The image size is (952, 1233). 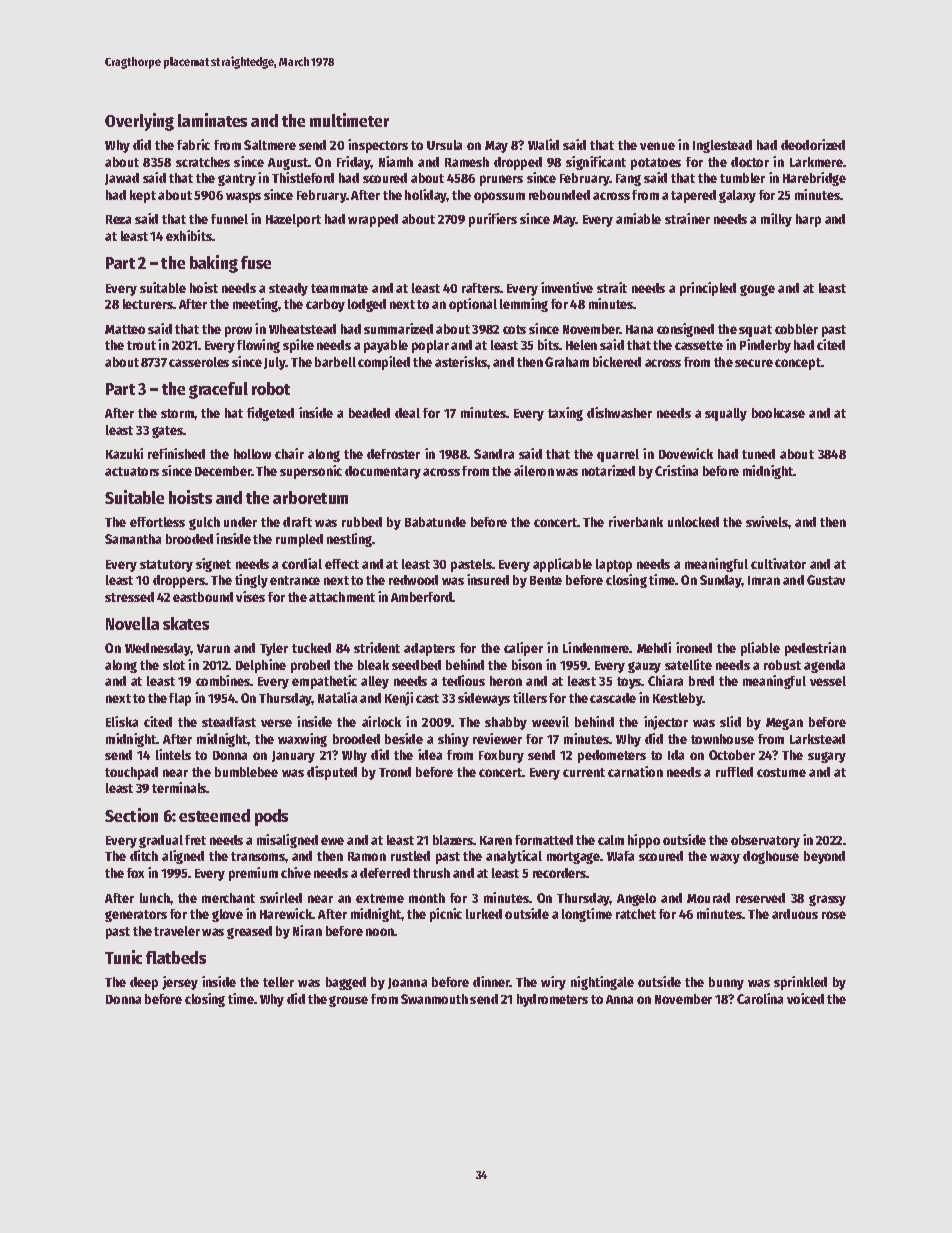 What do you see at coordinates (813, 144) in the screenshot?
I see `deodorized` at bounding box center [813, 144].
